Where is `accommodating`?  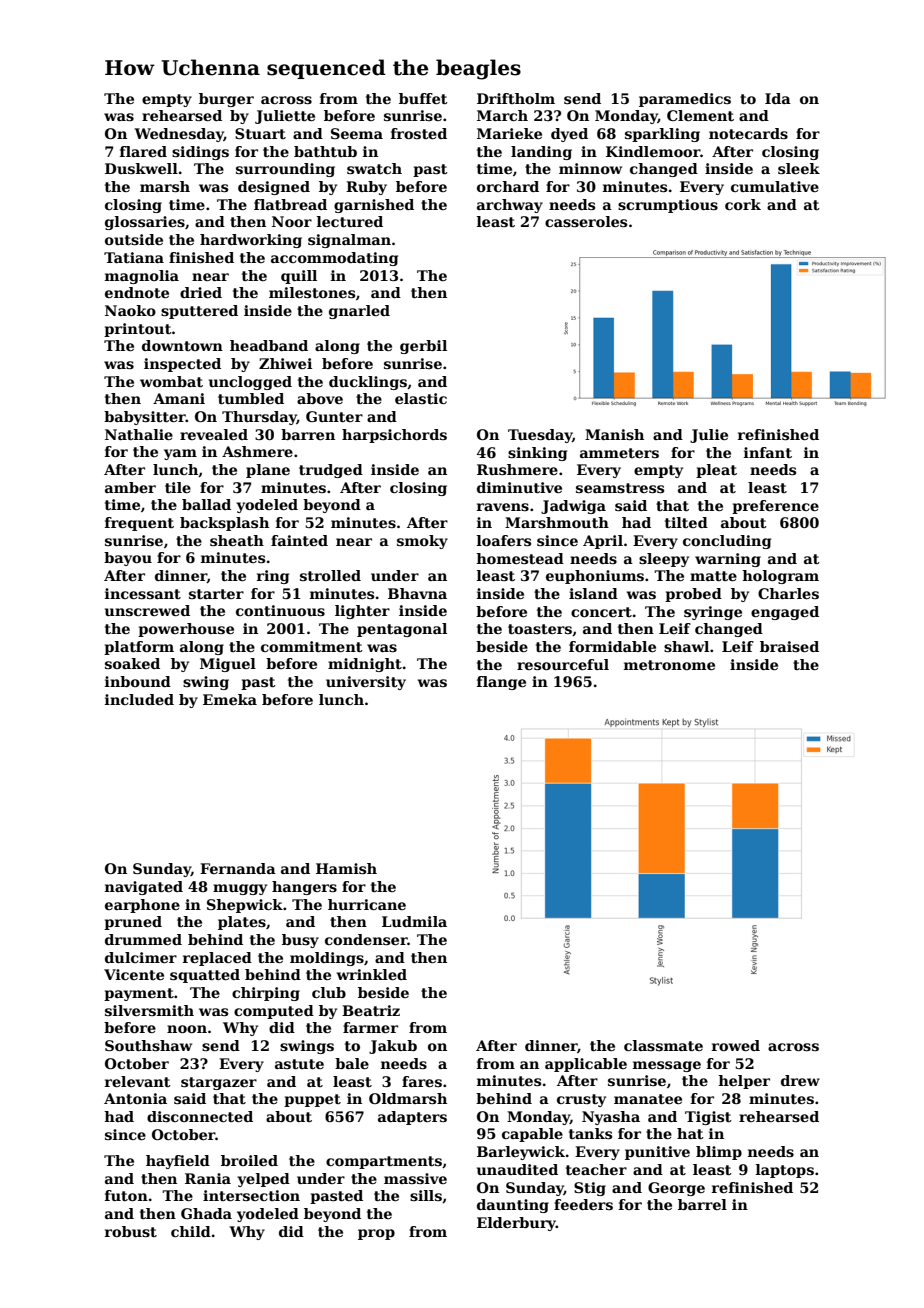
accommodating is located at coordinates (334, 259).
